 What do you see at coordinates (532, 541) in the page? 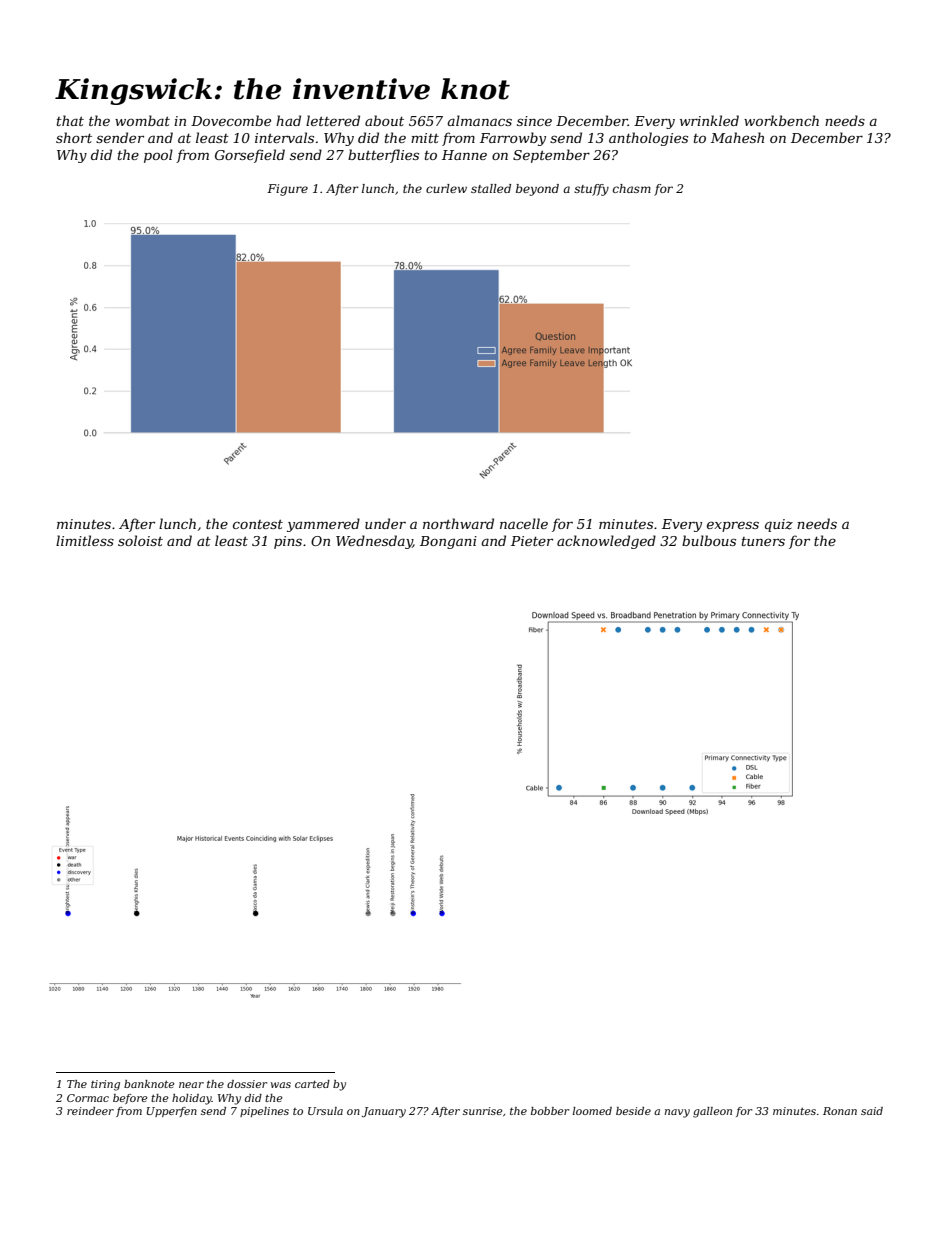
I see `Pieter` at bounding box center [532, 541].
